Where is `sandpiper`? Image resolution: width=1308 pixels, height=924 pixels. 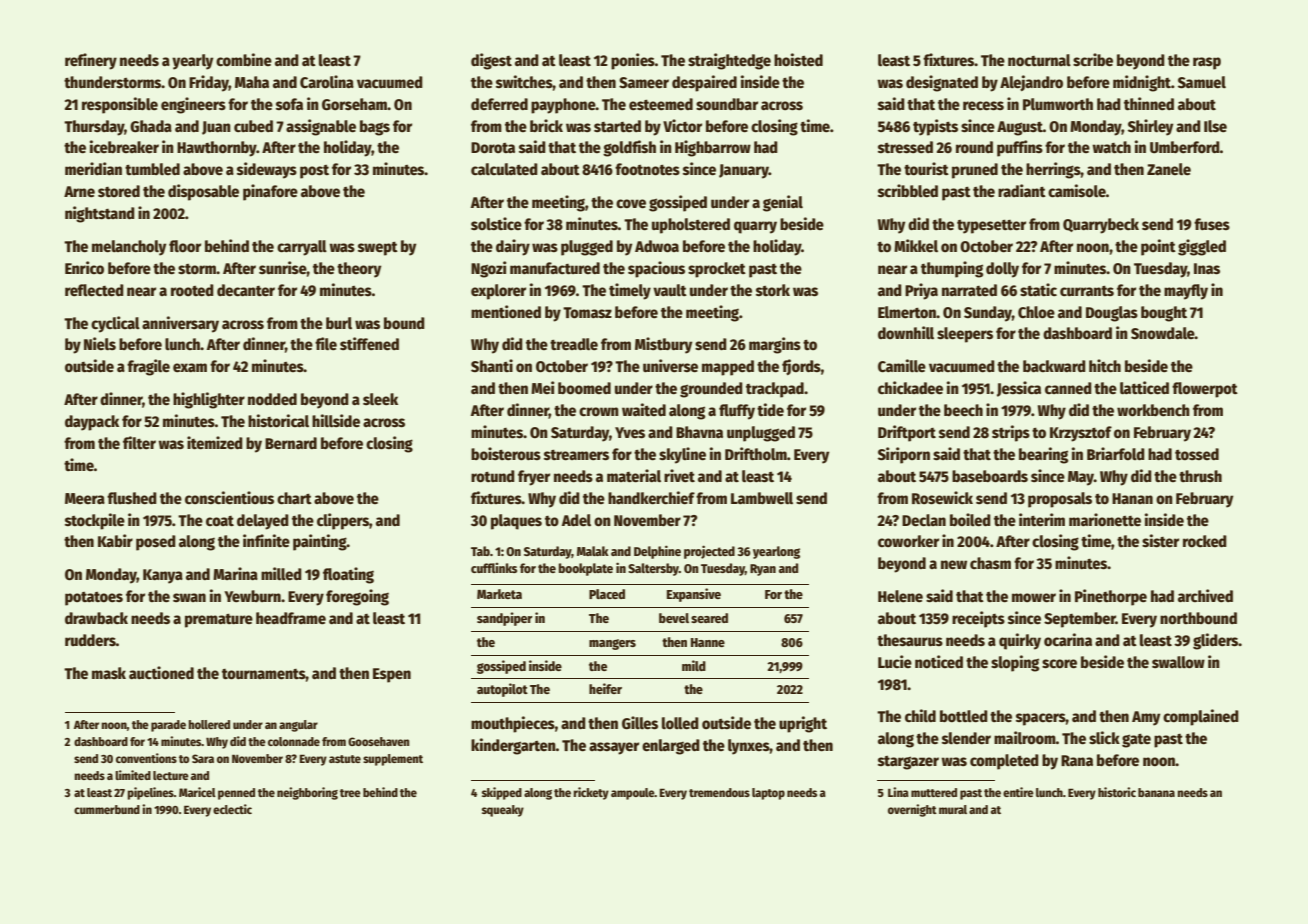
sandpiper is located at coordinates (505, 619).
